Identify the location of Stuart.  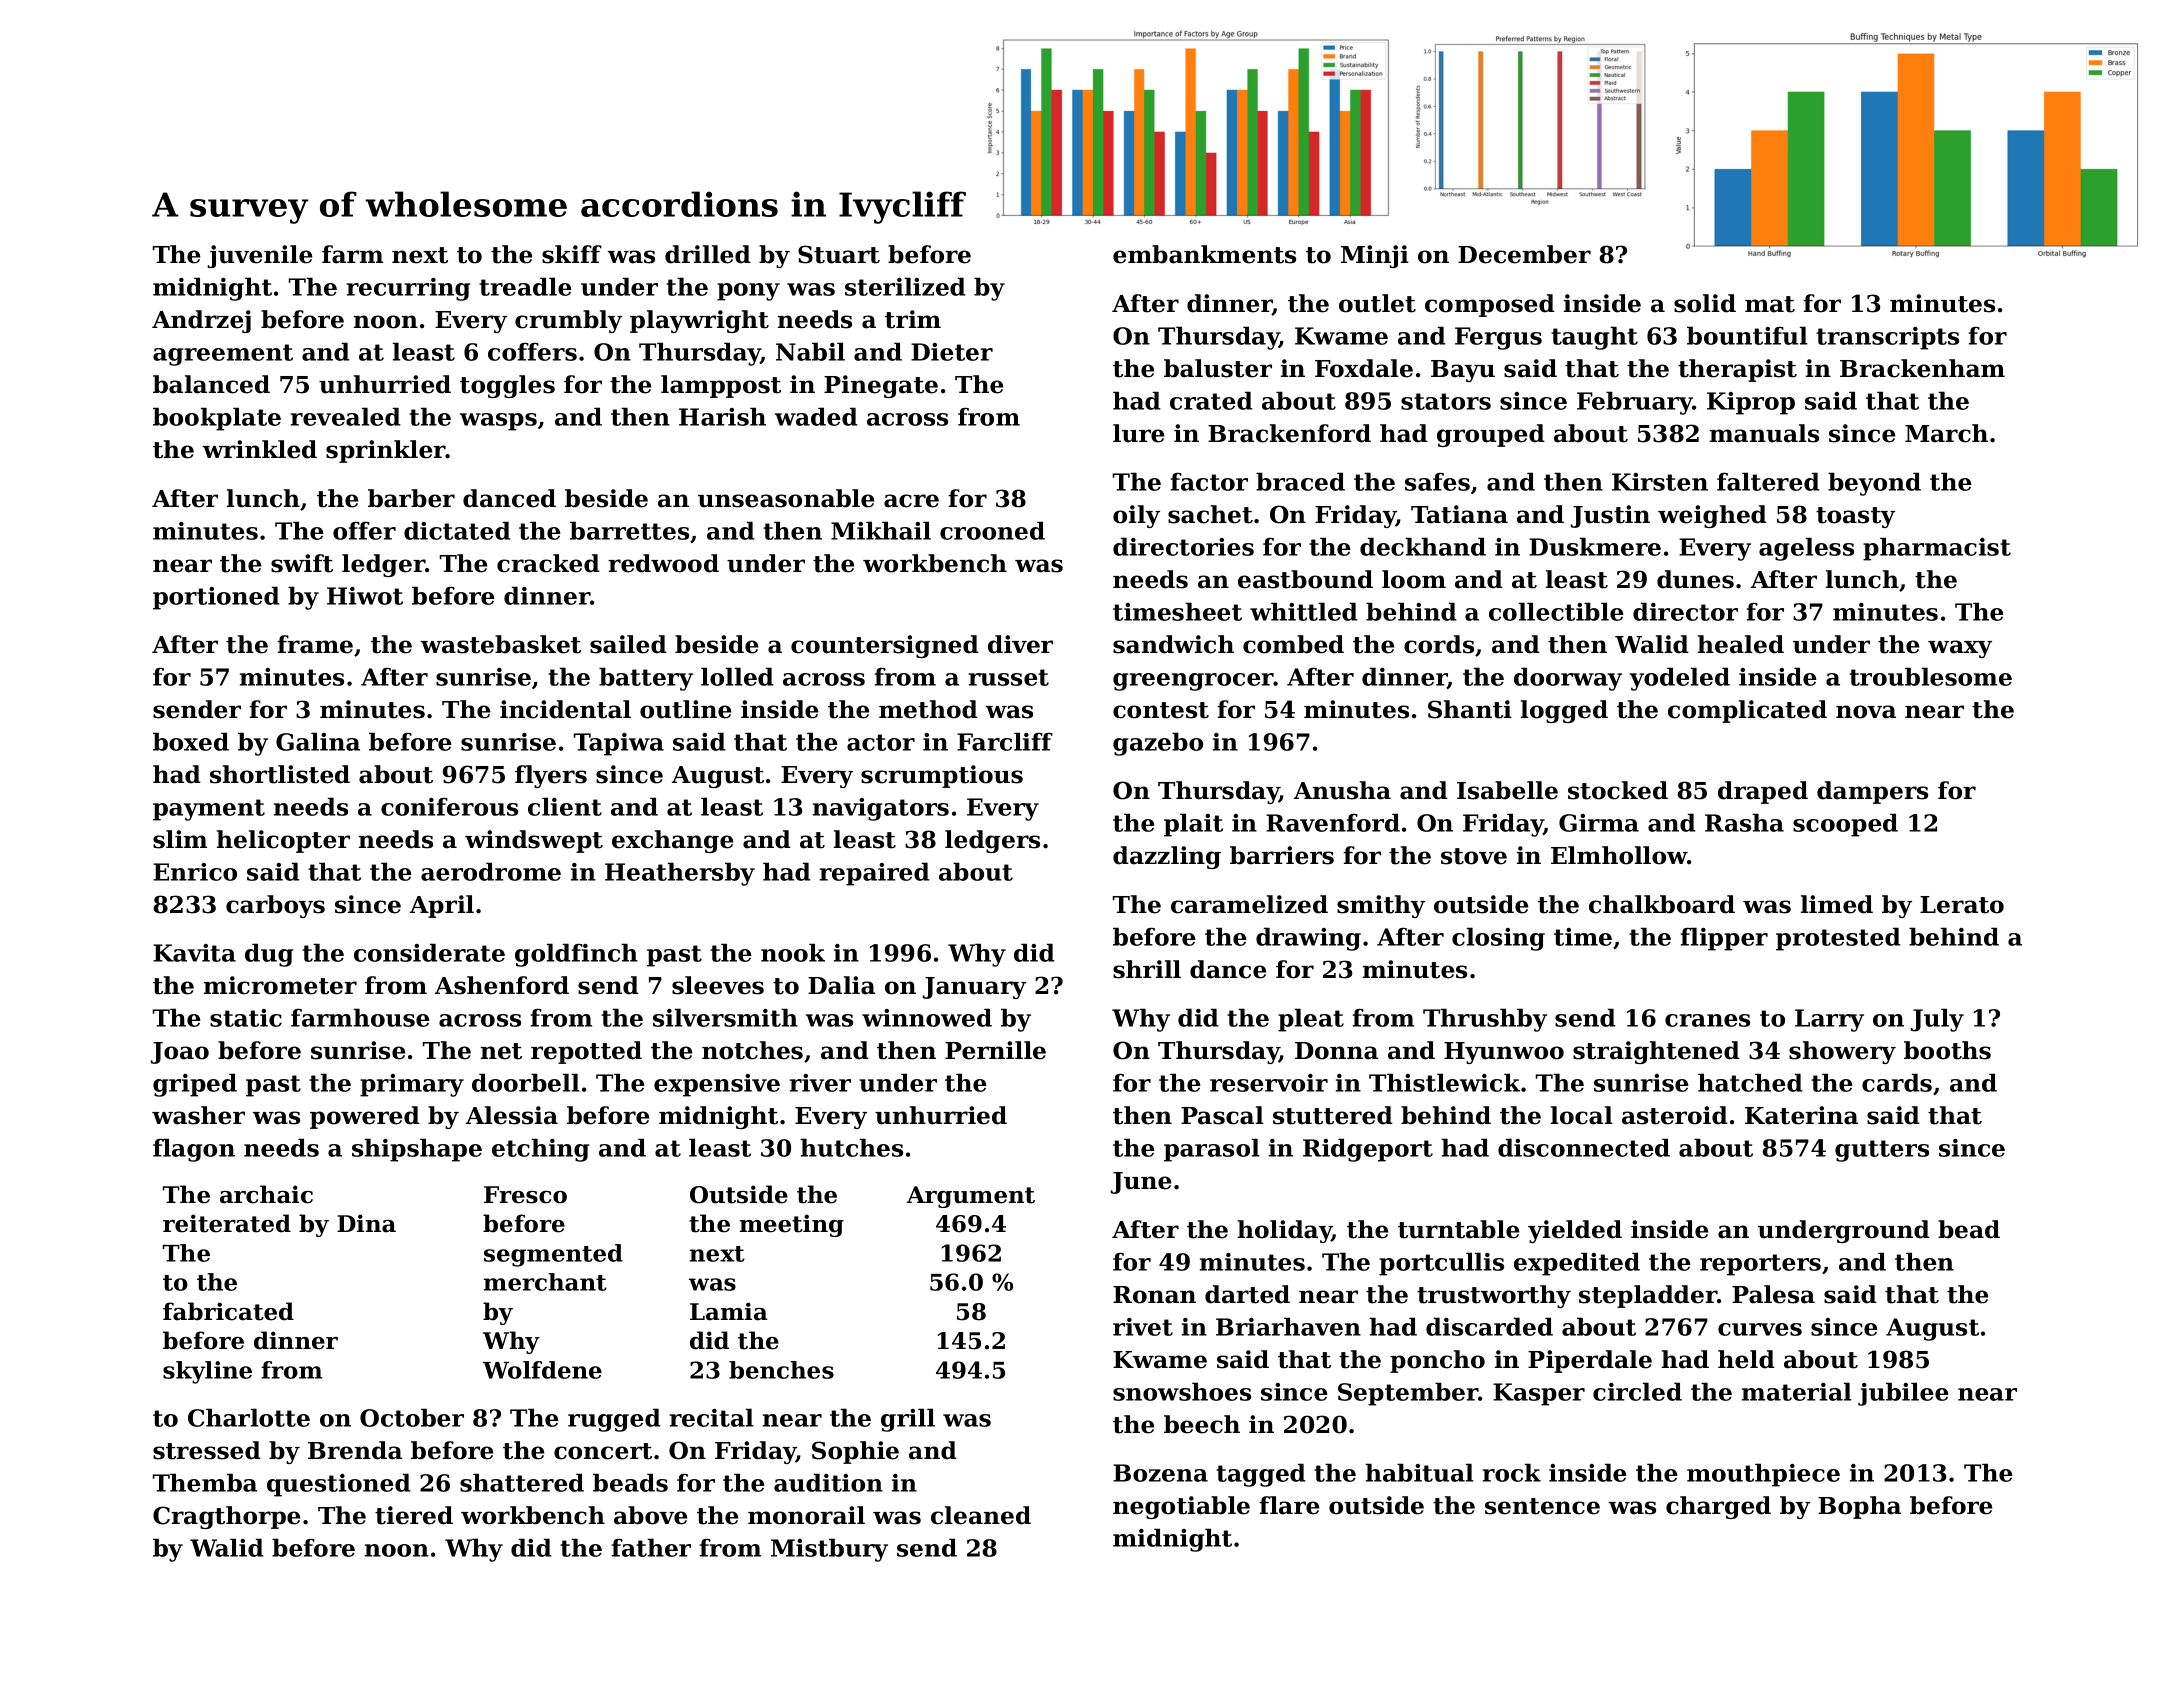
(839, 254).
